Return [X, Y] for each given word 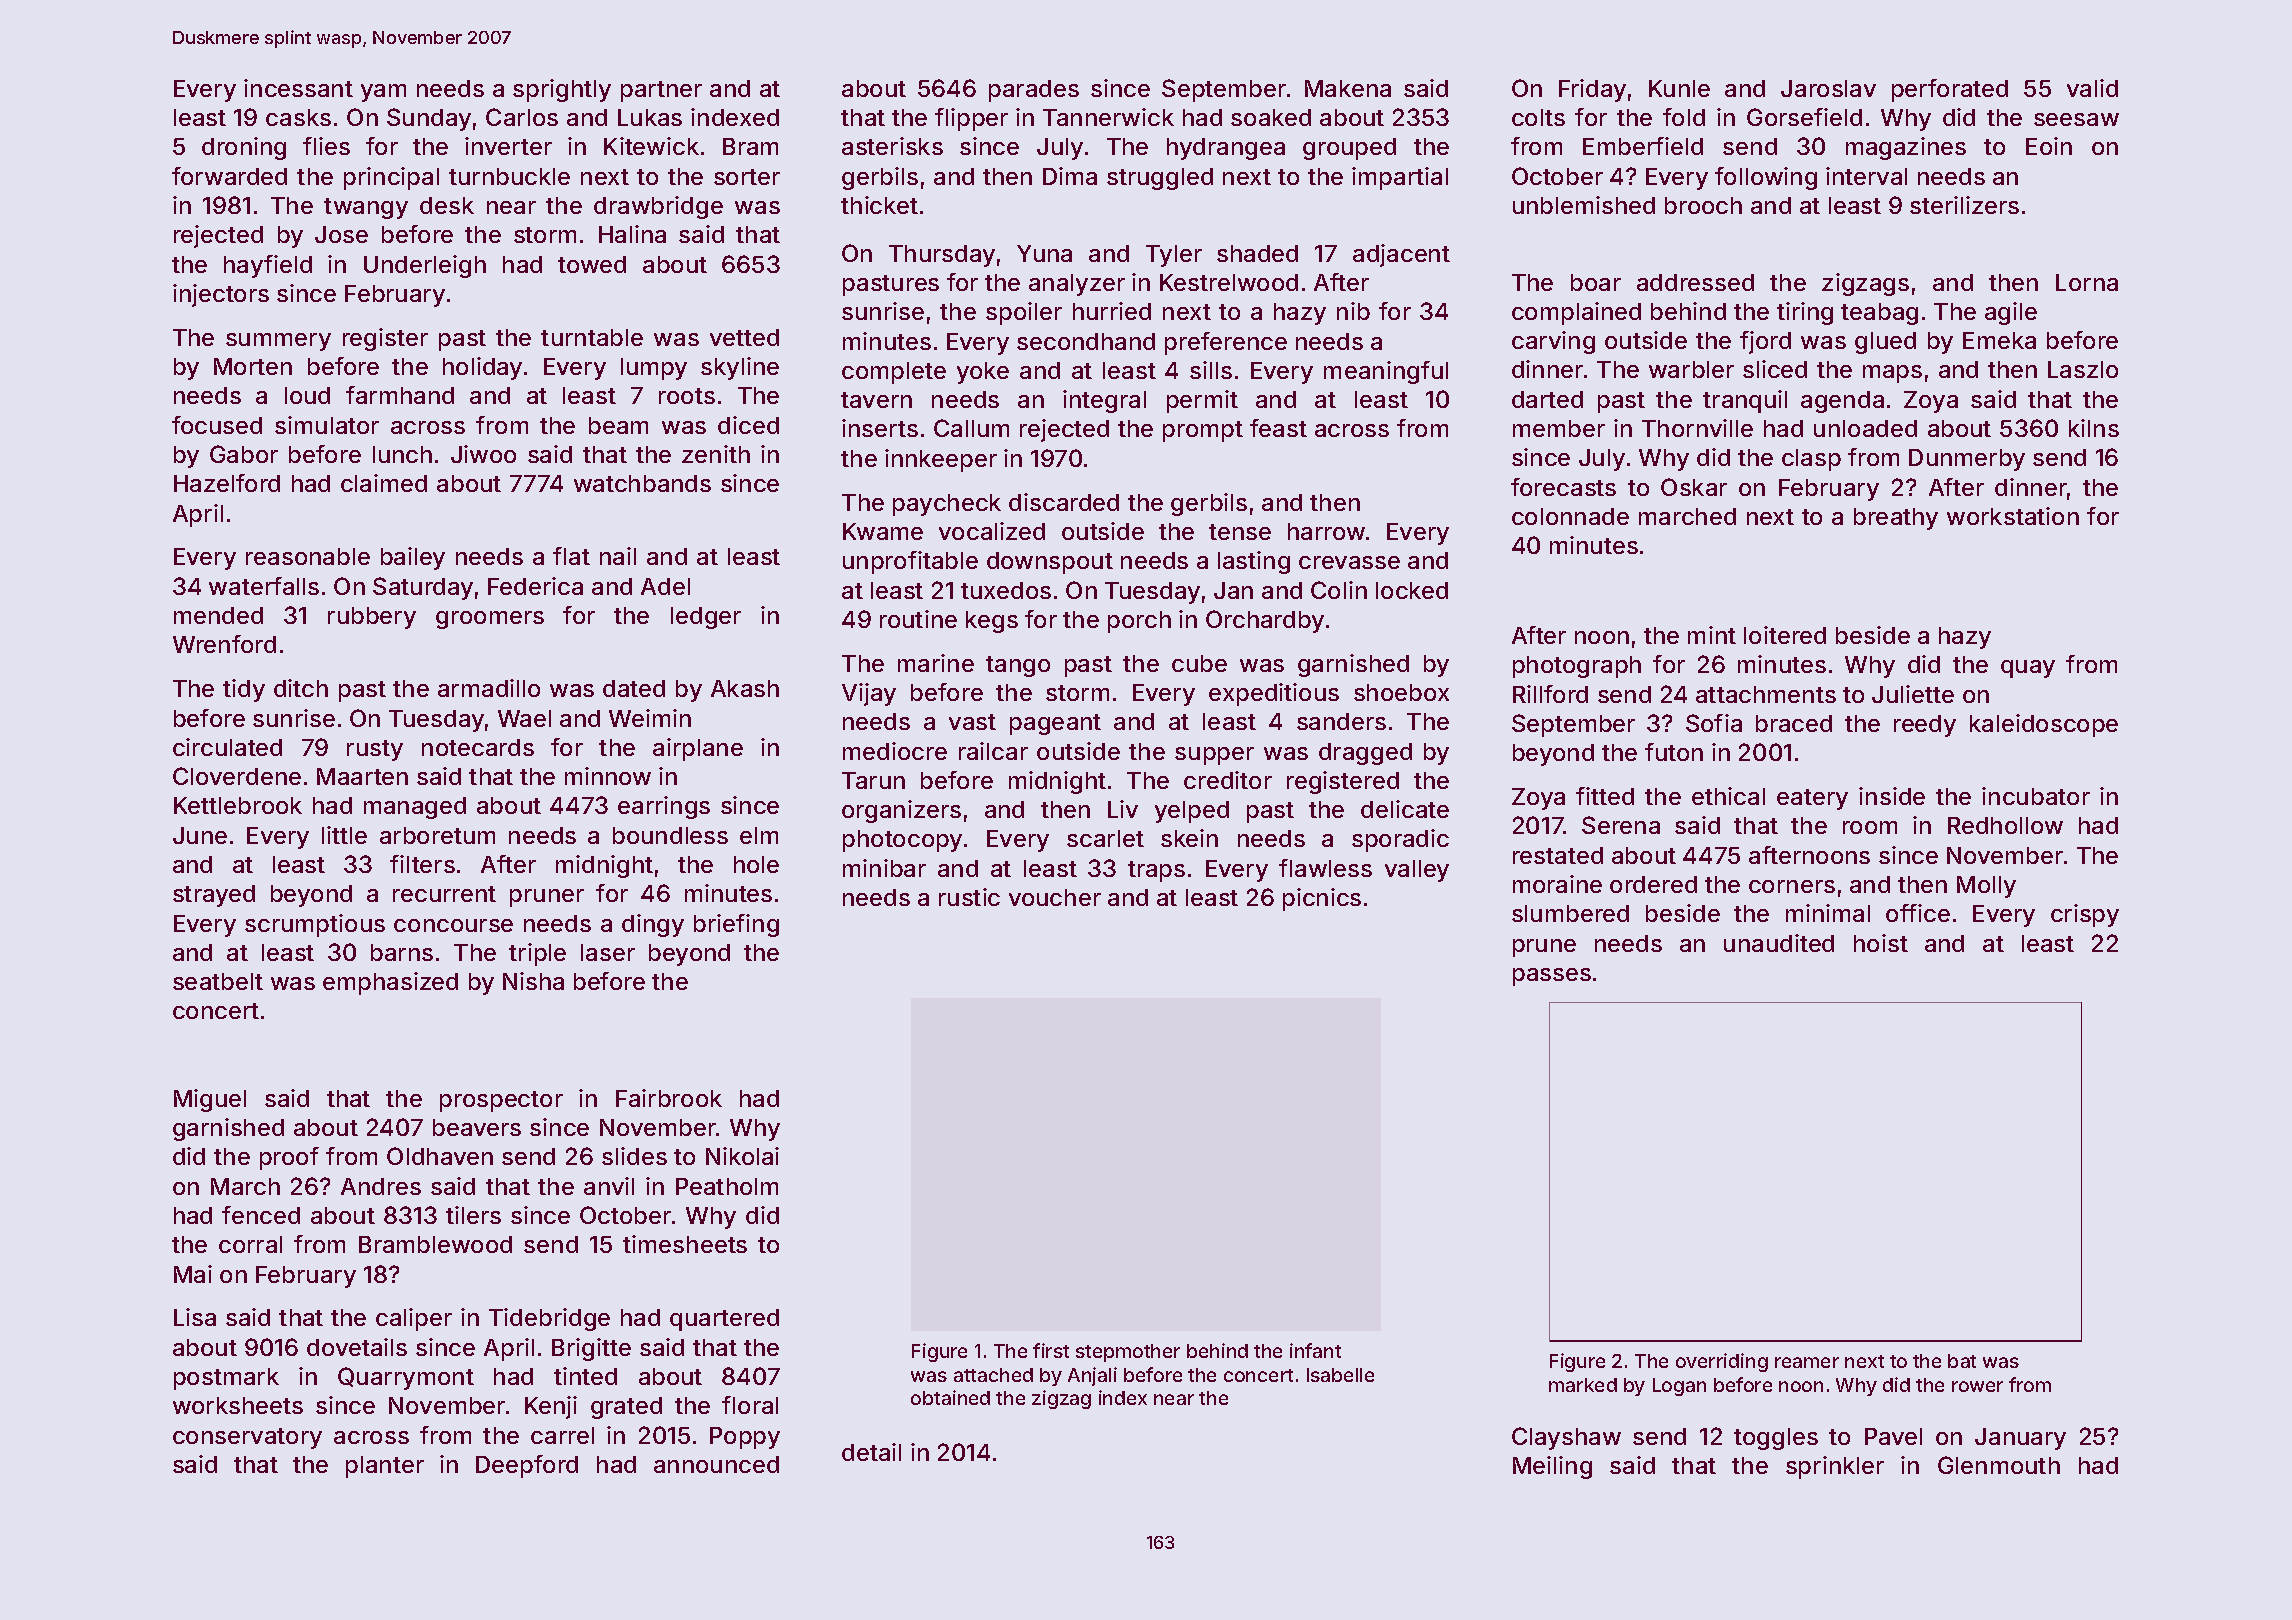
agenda [1842, 402]
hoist [1881, 943]
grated [626, 1408]
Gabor [244, 454]
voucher [1055, 897]
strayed [214, 896]
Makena [1348, 88]
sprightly [562, 90]
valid [2092, 88]
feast [1278, 428]
